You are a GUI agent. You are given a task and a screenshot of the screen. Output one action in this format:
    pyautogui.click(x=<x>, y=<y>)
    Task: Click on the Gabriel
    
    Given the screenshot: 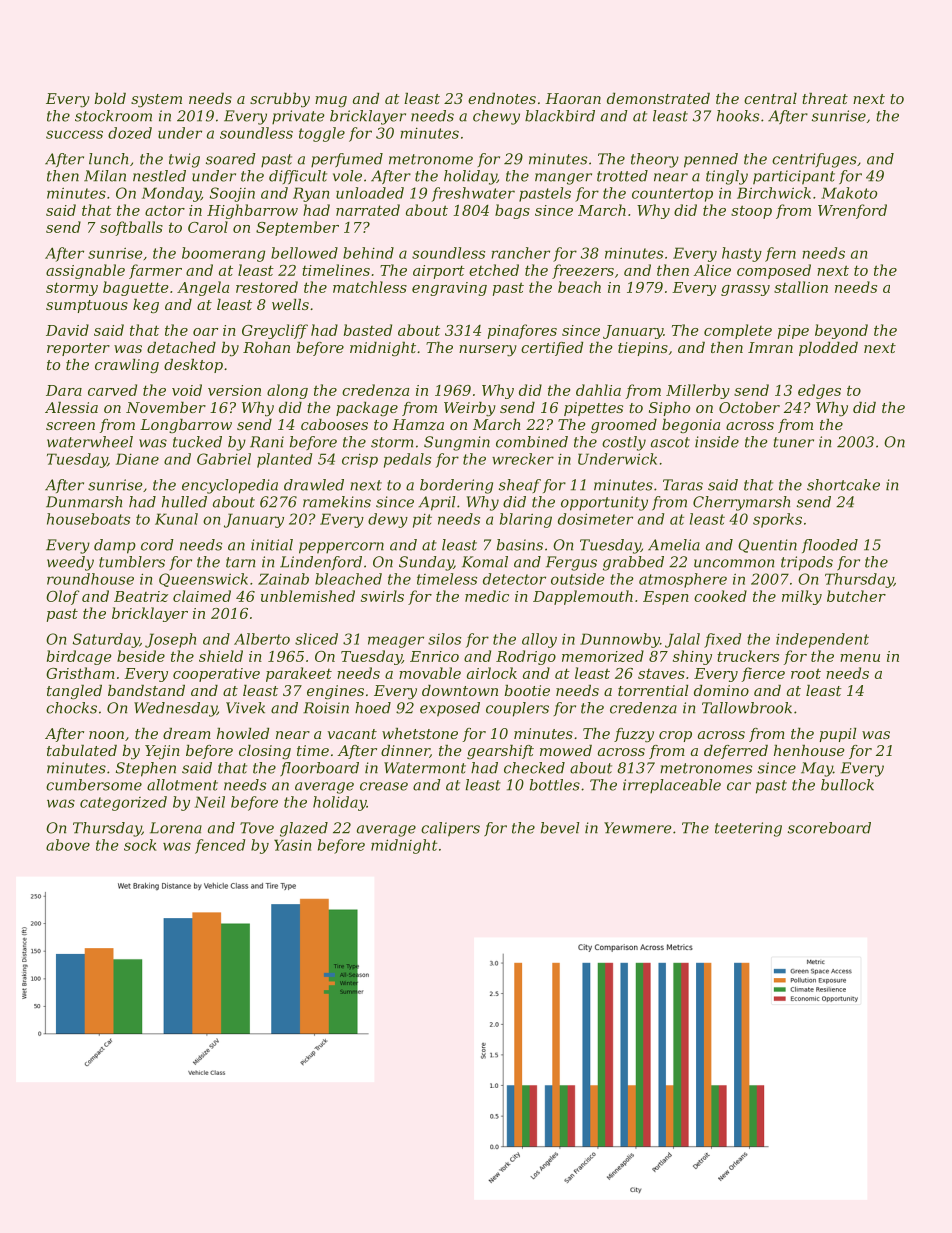 What is the action you would take?
    pyautogui.click(x=224, y=459)
